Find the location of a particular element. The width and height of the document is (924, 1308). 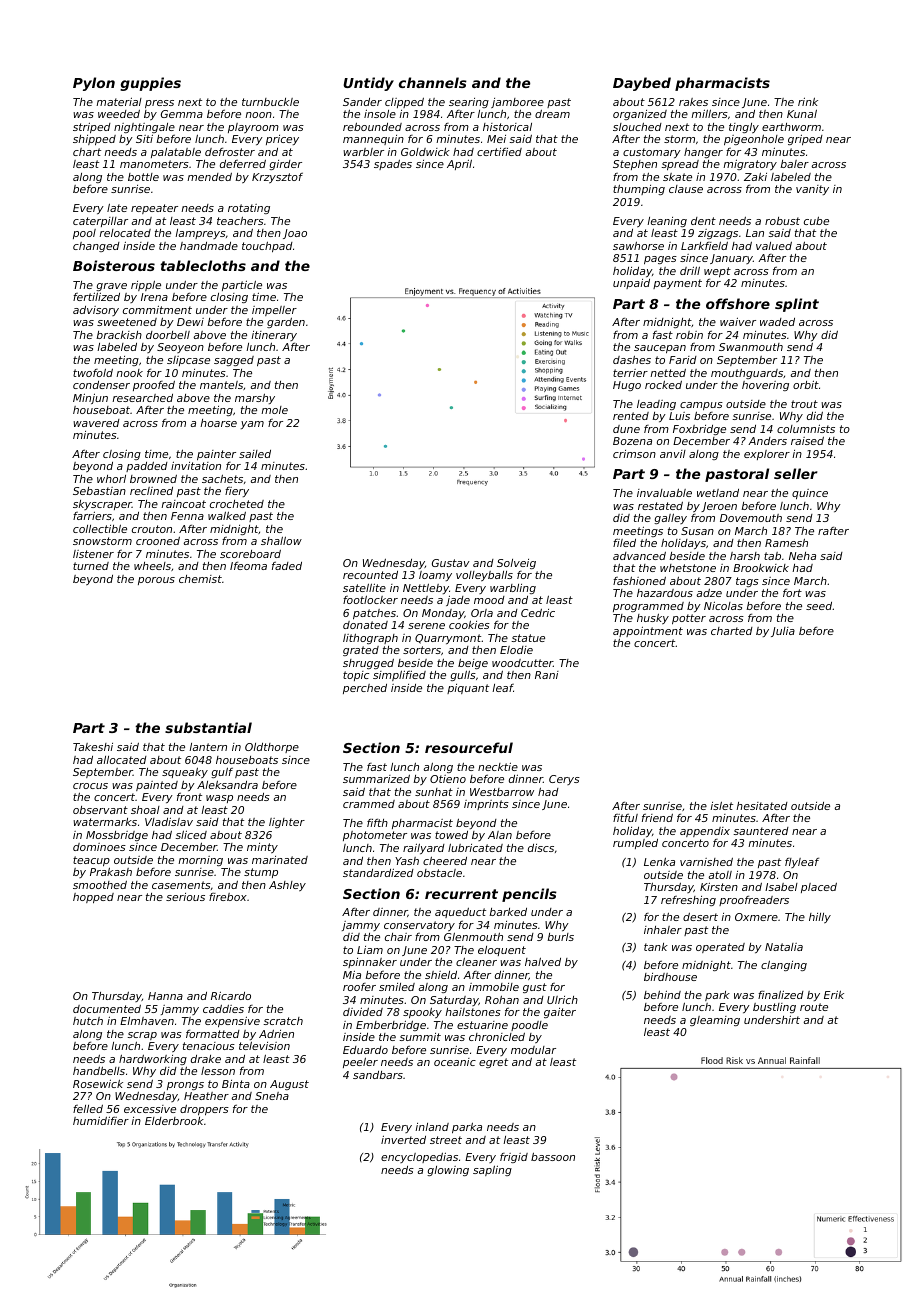

chronicled is located at coordinates (497, 1037).
